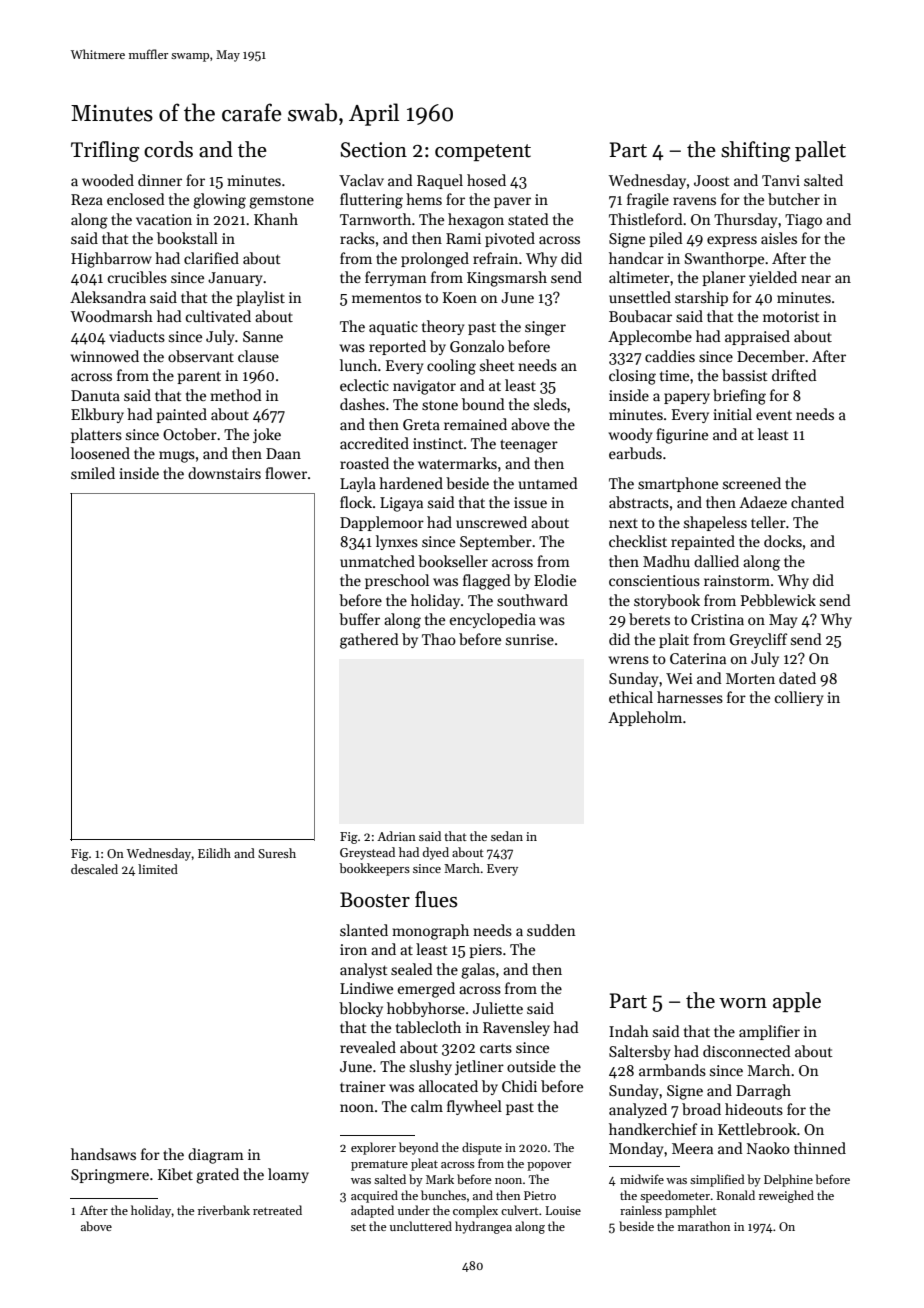 The width and height of the image is (924, 1308). I want to click on cords, so click(168, 149).
